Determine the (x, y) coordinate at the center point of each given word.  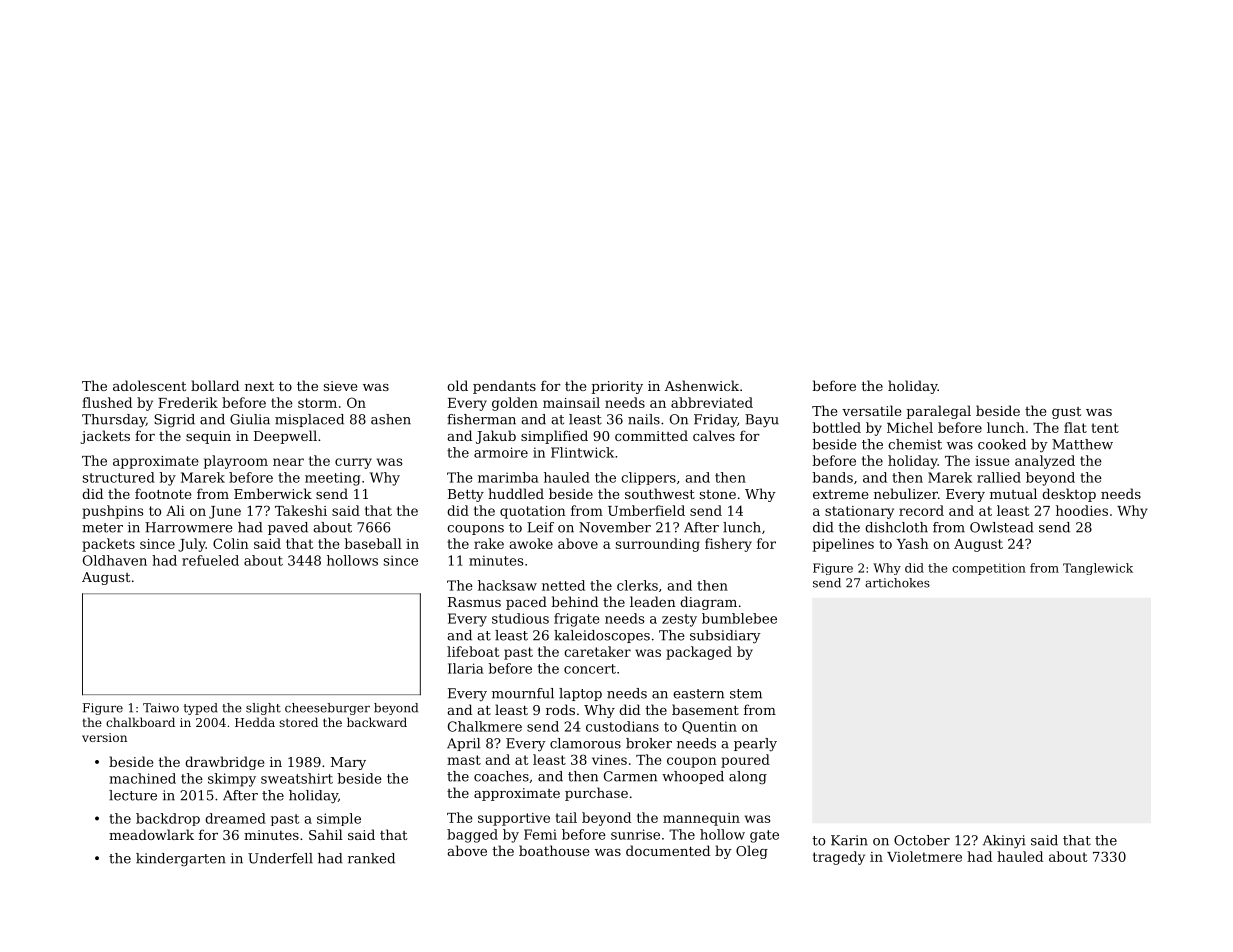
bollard (215, 385)
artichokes (897, 583)
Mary (348, 763)
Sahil (326, 834)
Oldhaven (115, 560)
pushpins (112, 512)
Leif (540, 527)
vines (609, 760)
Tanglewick (1098, 569)
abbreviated (712, 402)
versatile (871, 410)
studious (520, 618)
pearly (755, 744)
